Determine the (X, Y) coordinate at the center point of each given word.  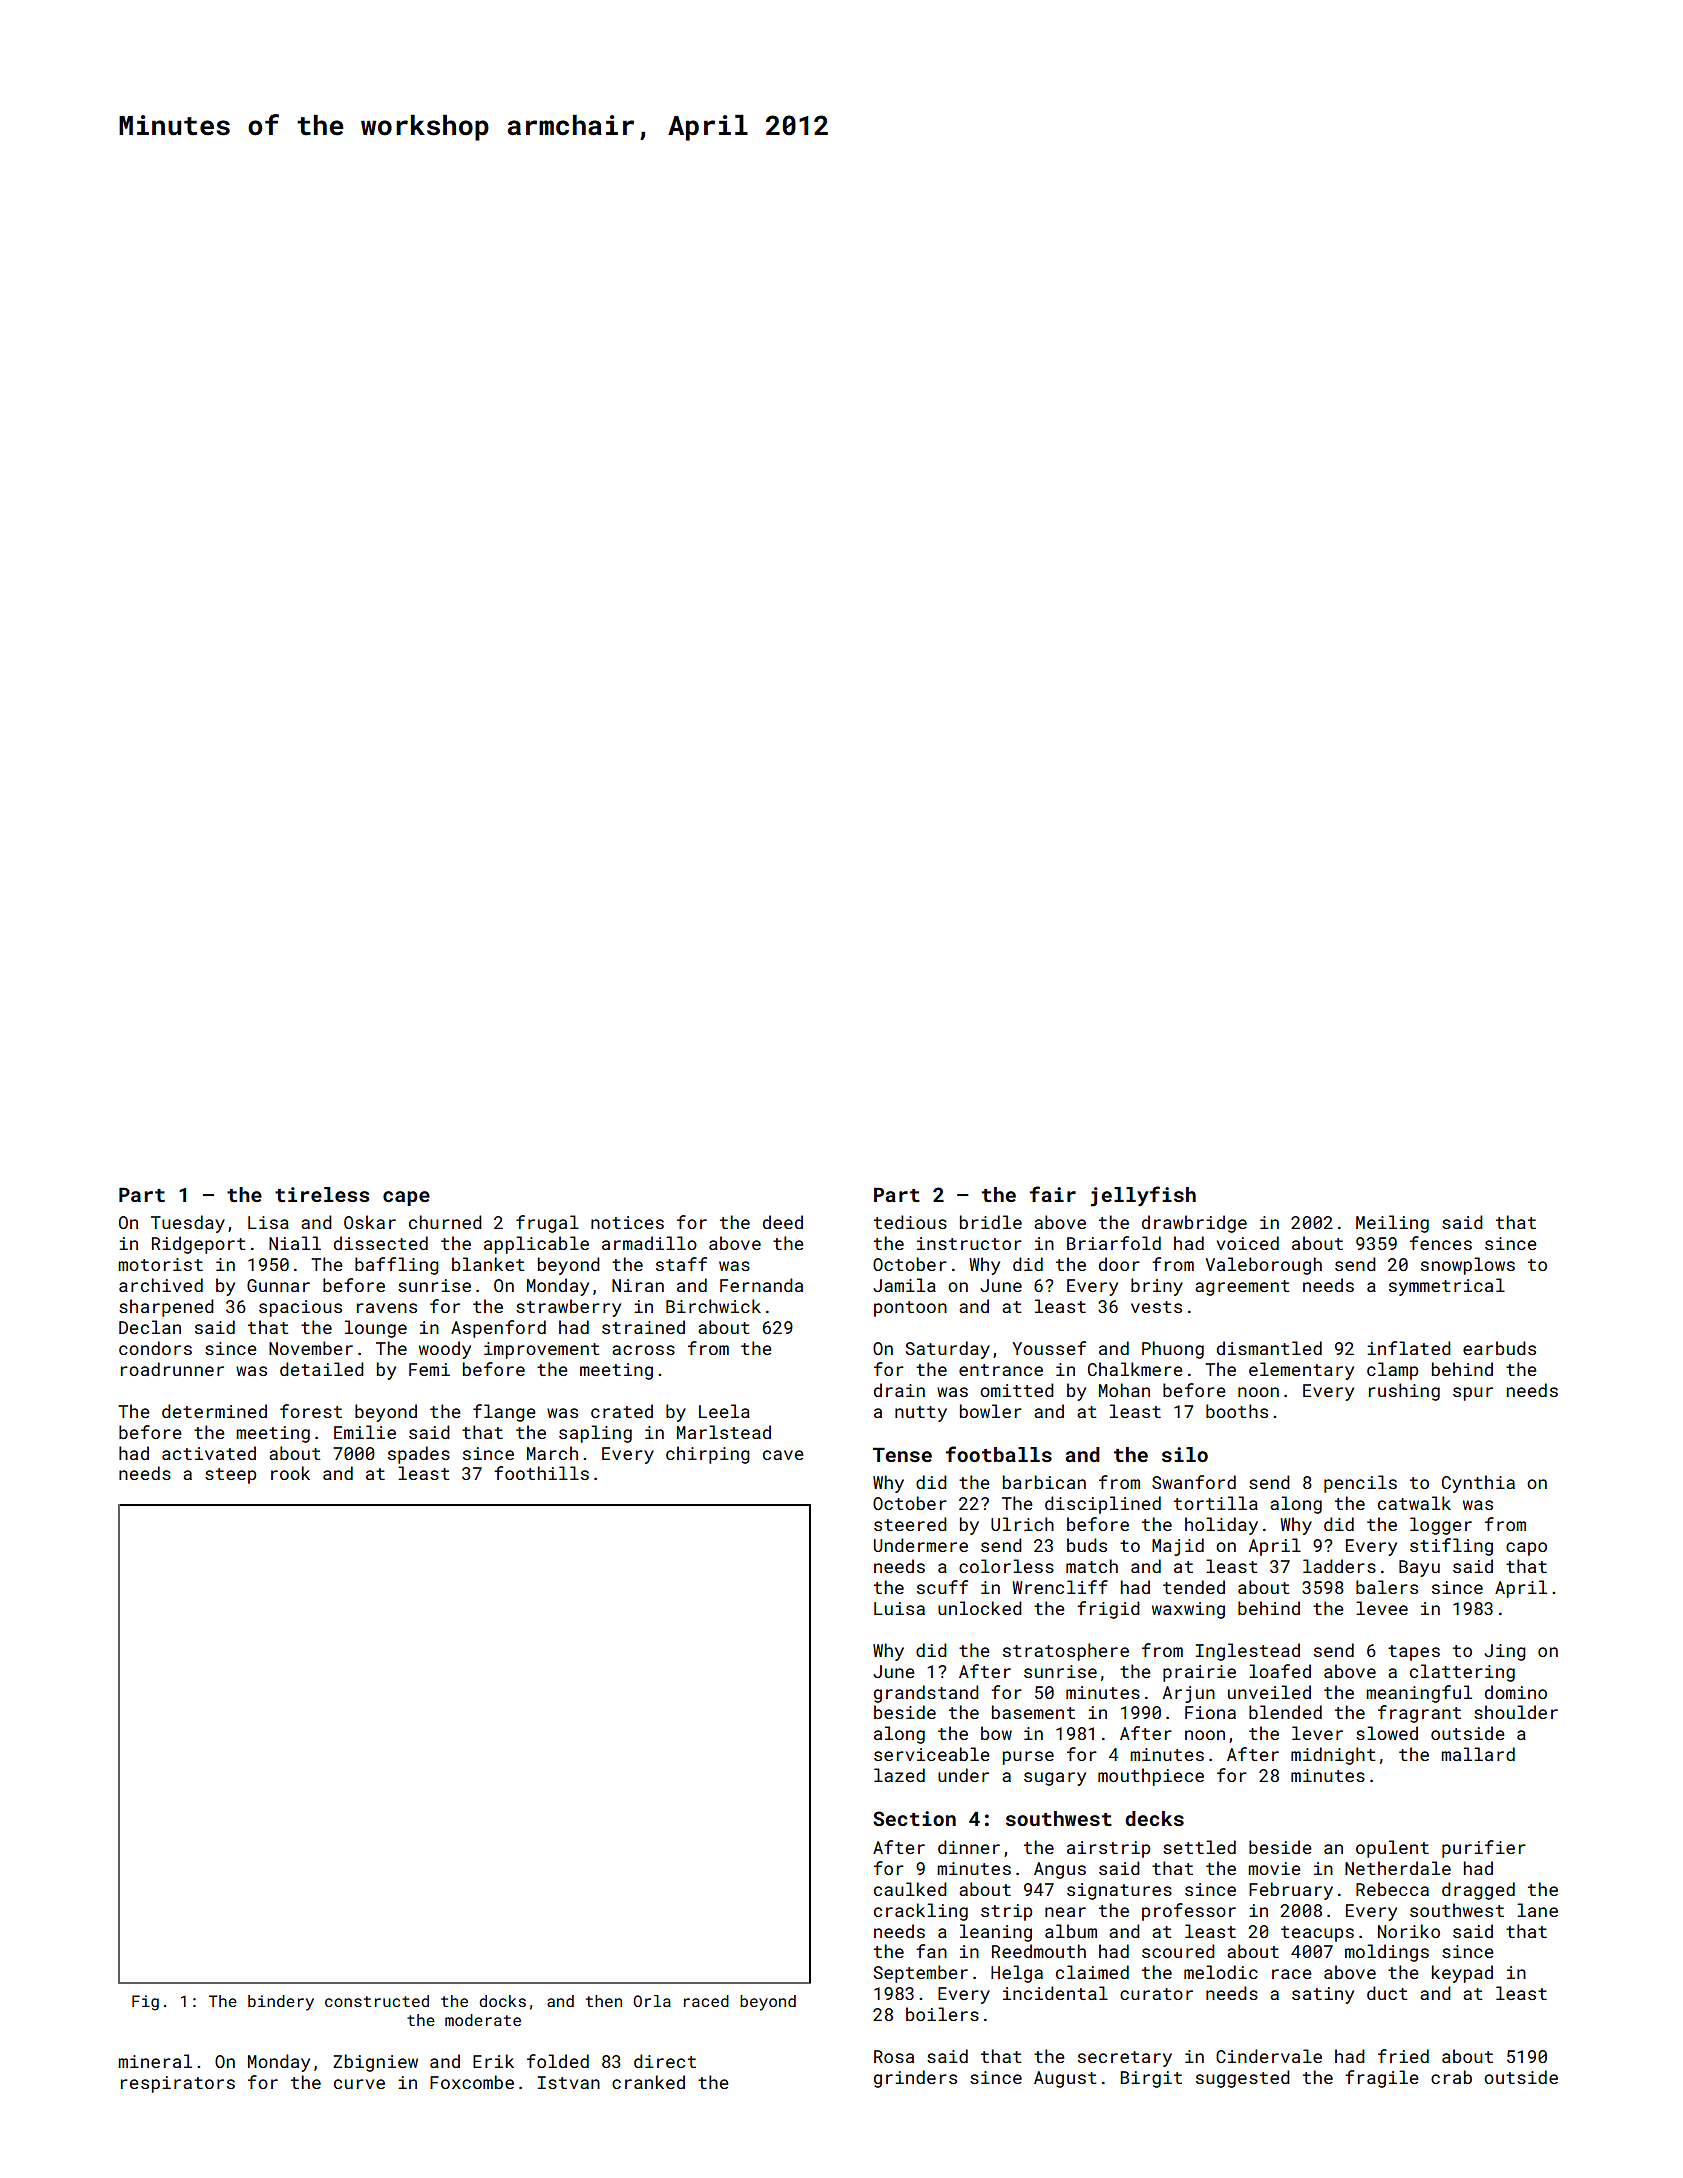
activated (209, 1453)
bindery (281, 2003)
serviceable (932, 1754)
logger (1441, 1526)
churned (445, 1222)
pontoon (910, 1309)
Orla (652, 2001)
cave (783, 1455)
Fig (145, 2003)
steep (230, 1476)
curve (359, 2084)
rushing (1404, 1392)
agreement (1242, 1288)
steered (910, 1524)
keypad (1462, 1974)
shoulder (1516, 1712)
